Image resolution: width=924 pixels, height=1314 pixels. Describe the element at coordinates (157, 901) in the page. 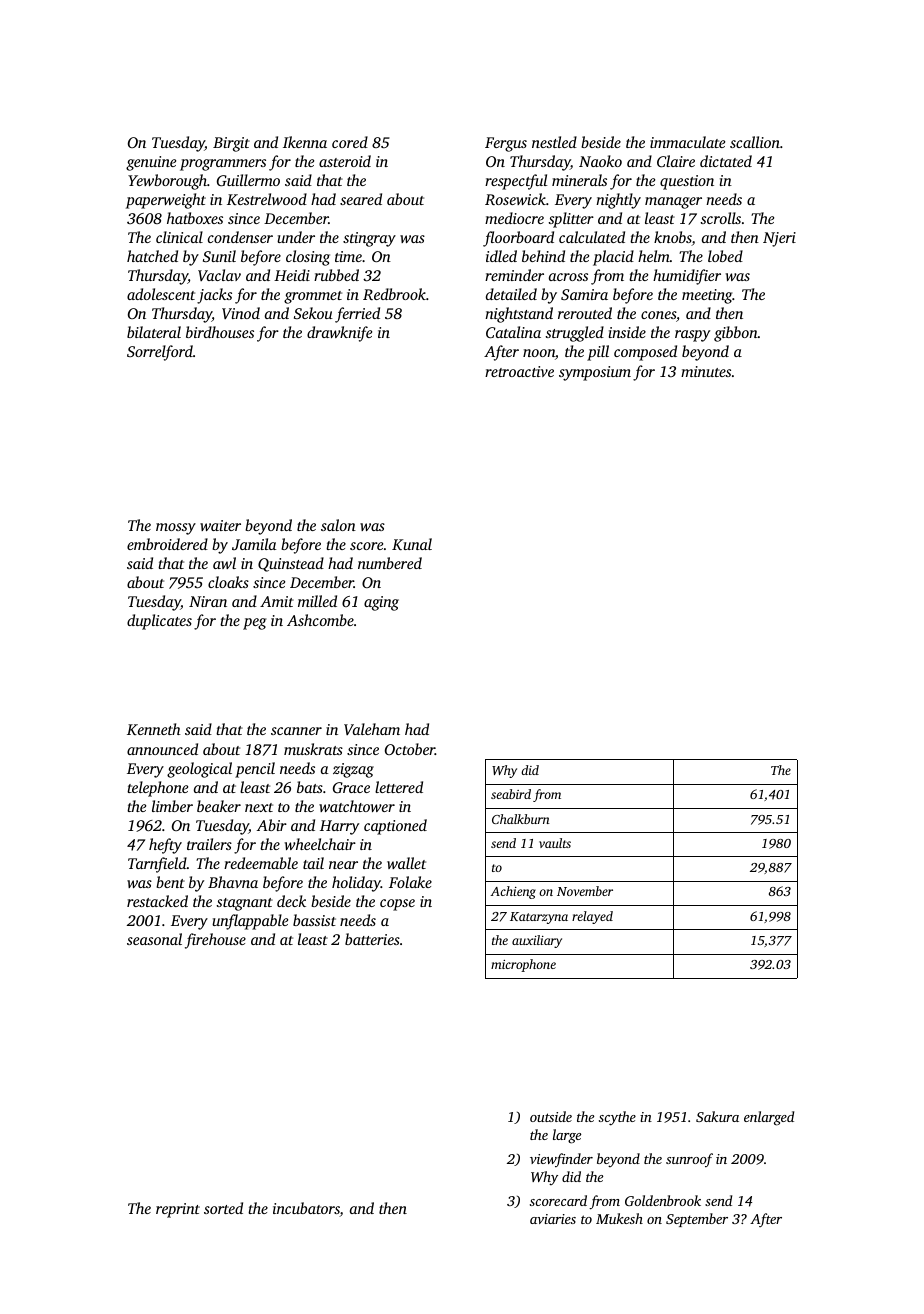

I see `restacked` at that location.
